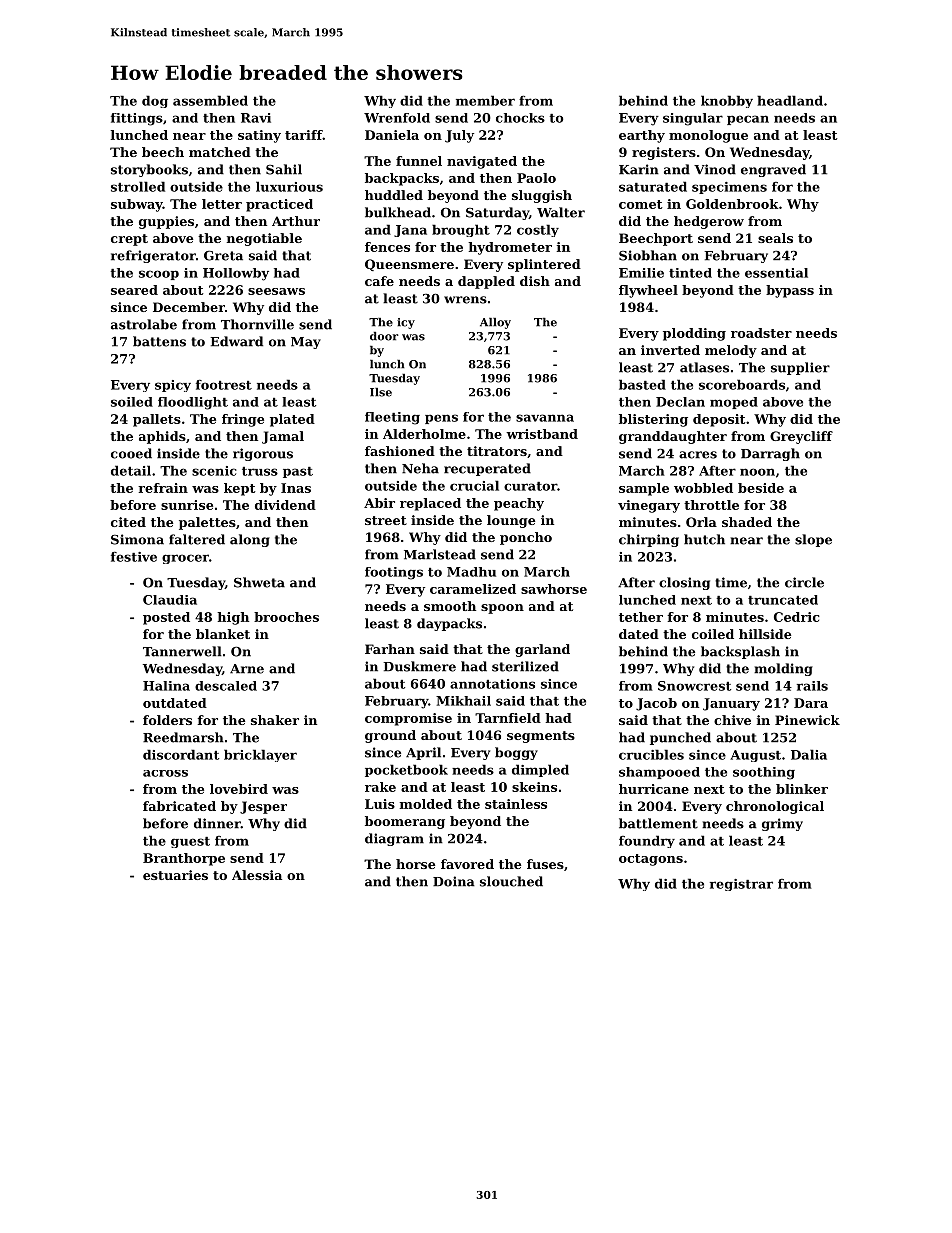 The height and width of the screenshot is (1233, 952). I want to click on tinted, so click(690, 273).
